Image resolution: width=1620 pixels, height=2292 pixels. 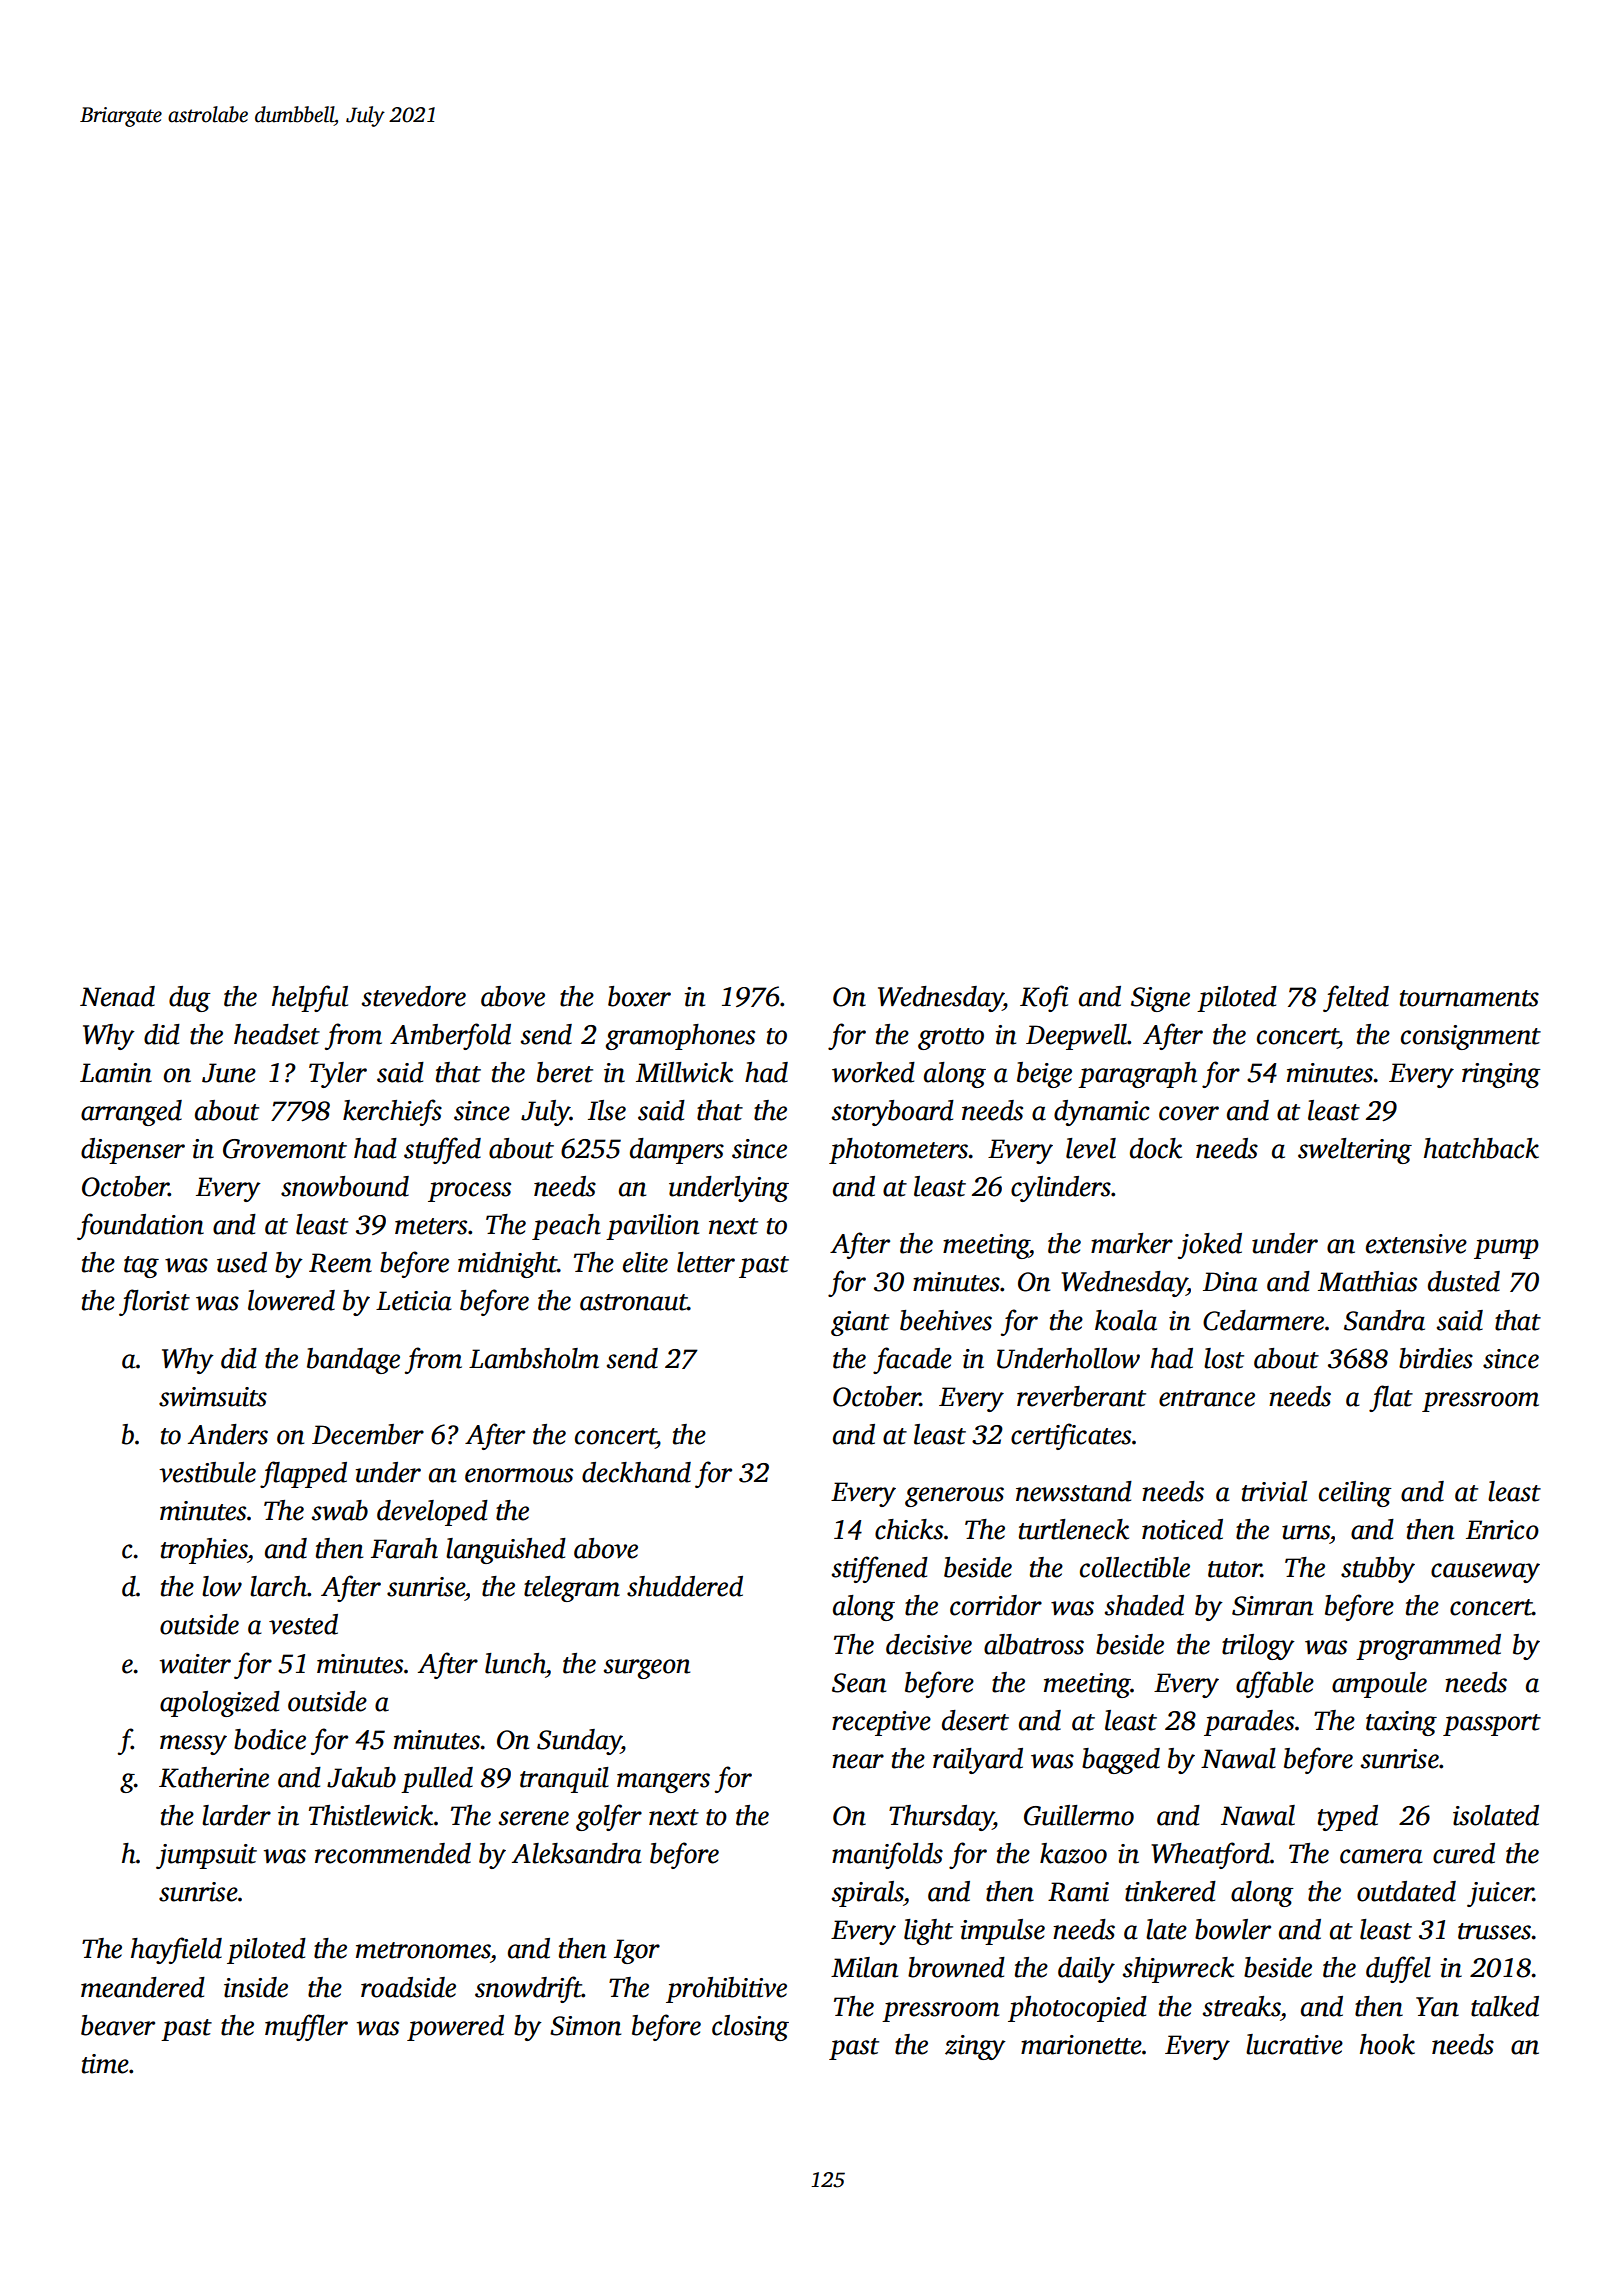 I want to click on parades, so click(x=1249, y=1723).
